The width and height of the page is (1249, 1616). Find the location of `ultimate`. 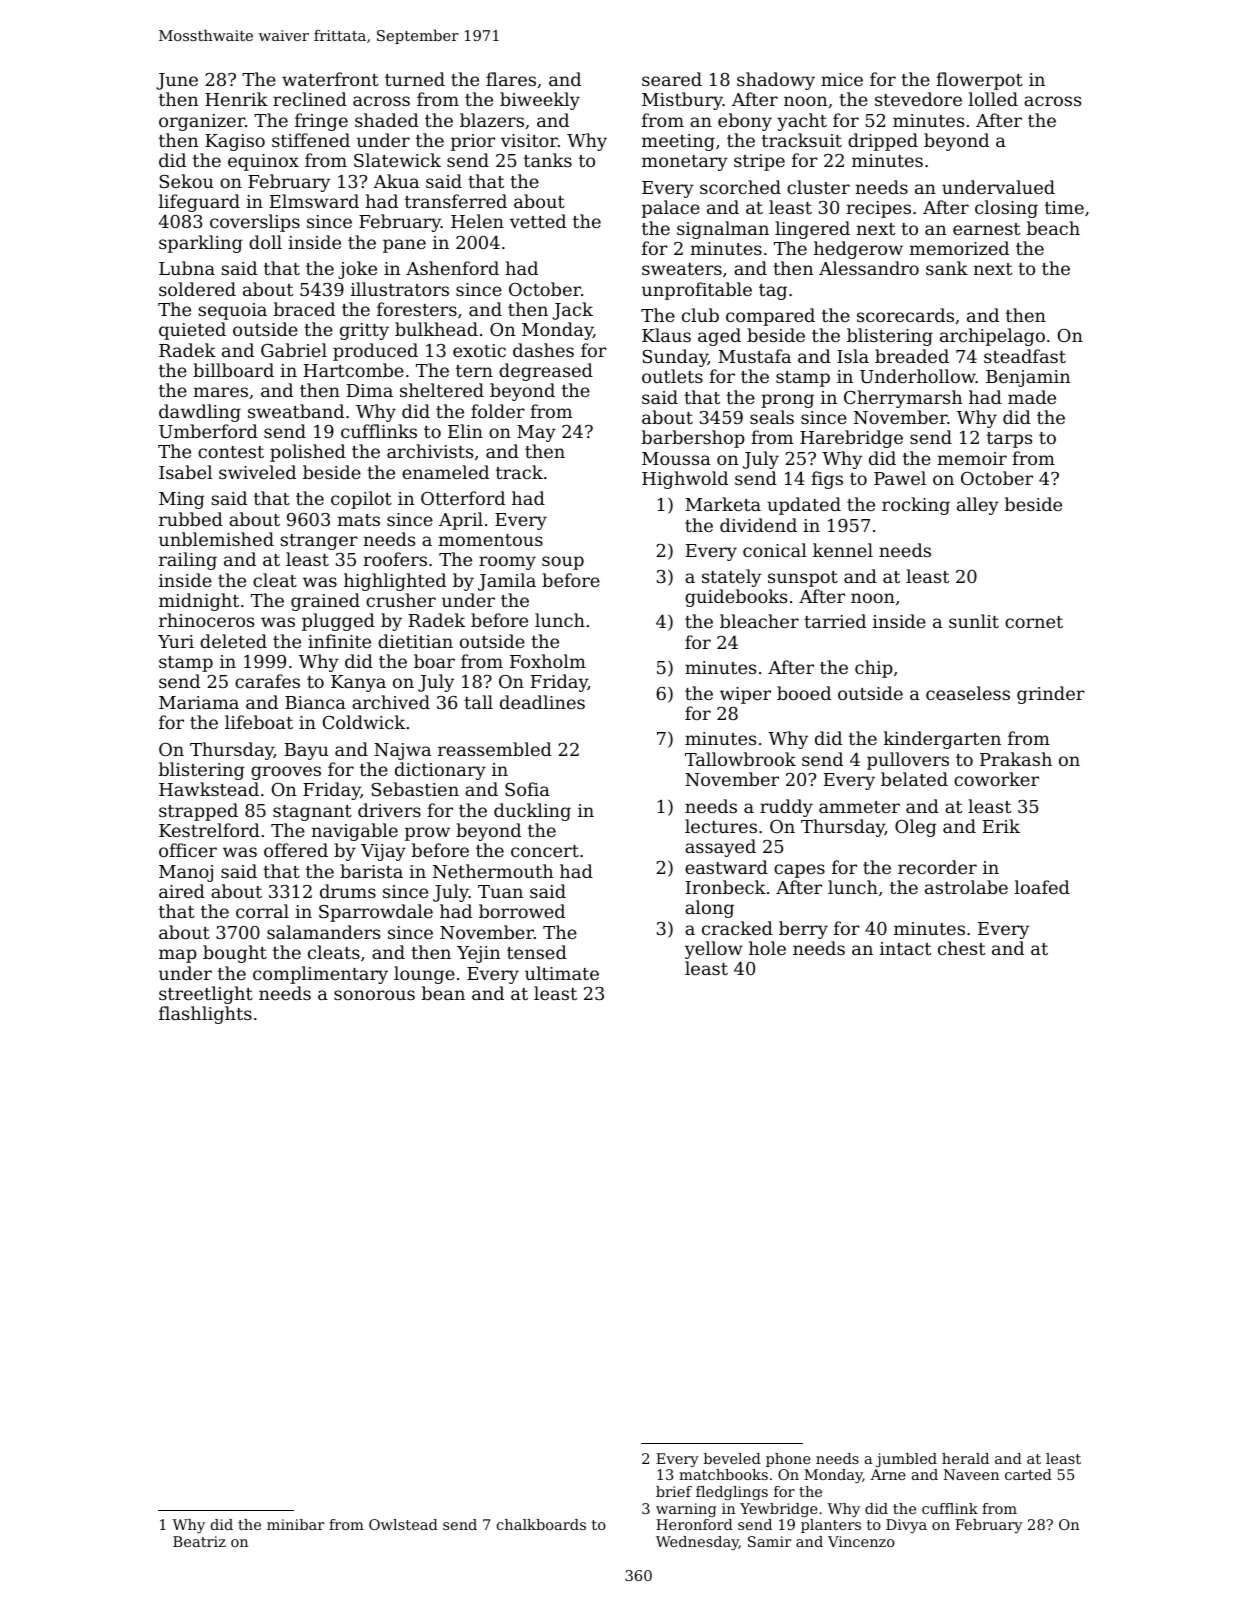

ultimate is located at coordinates (562, 973).
